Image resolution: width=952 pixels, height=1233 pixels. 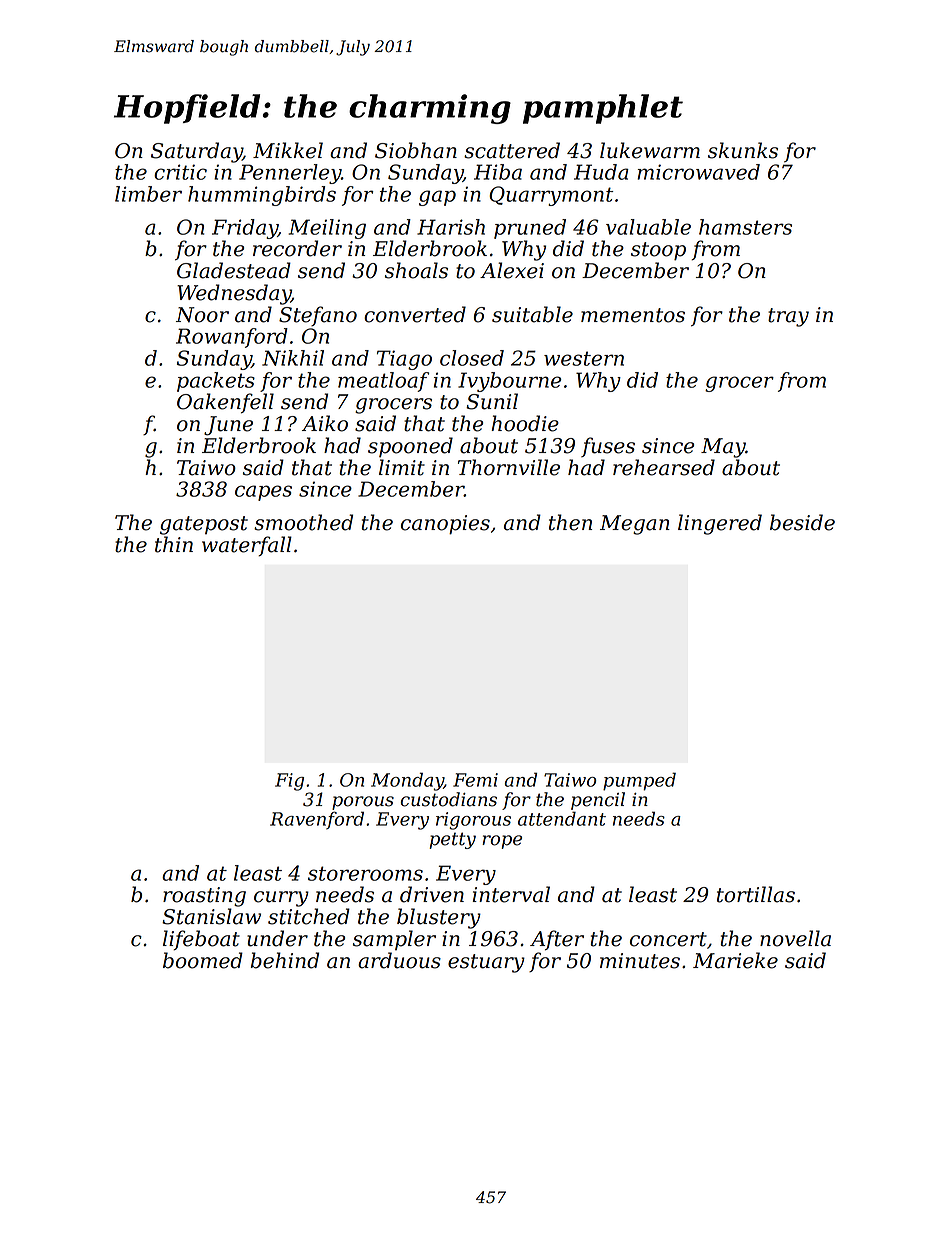 What do you see at coordinates (502, 842) in the screenshot?
I see `rope` at bounding box center [502, 842].
